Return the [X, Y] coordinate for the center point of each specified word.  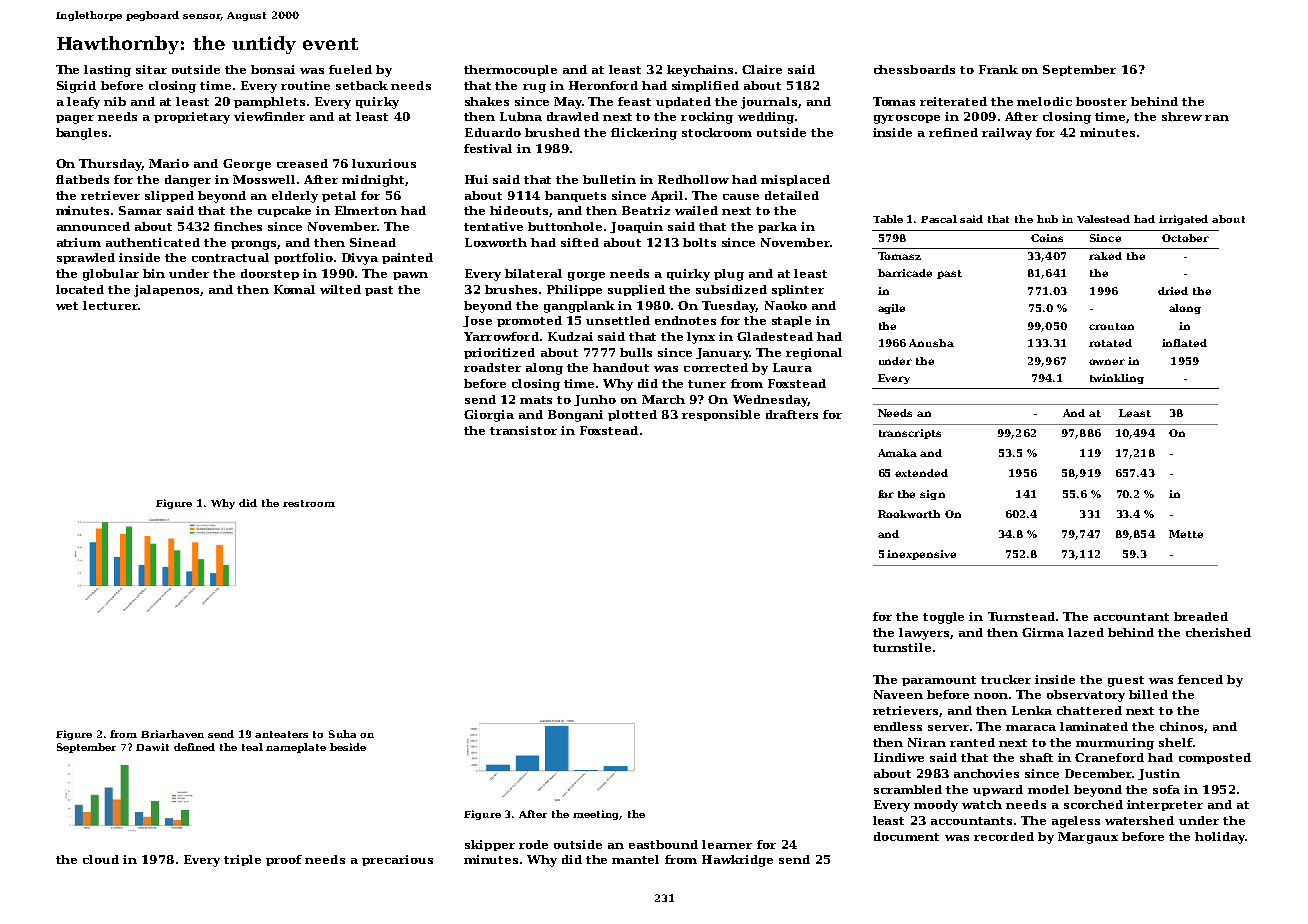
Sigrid [76, 87]
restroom [309, 503]
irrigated [1183, 220]
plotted [632, 415]
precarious [397, 860]
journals [769, 103]
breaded [1201, 616]
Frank [998, 69]
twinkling [1117, 379]
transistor [523, 430]
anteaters [281, 734]
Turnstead [1021, 616]
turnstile [902, 647]
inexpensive [921, 555]
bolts [699, 242]
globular [111, 275]
